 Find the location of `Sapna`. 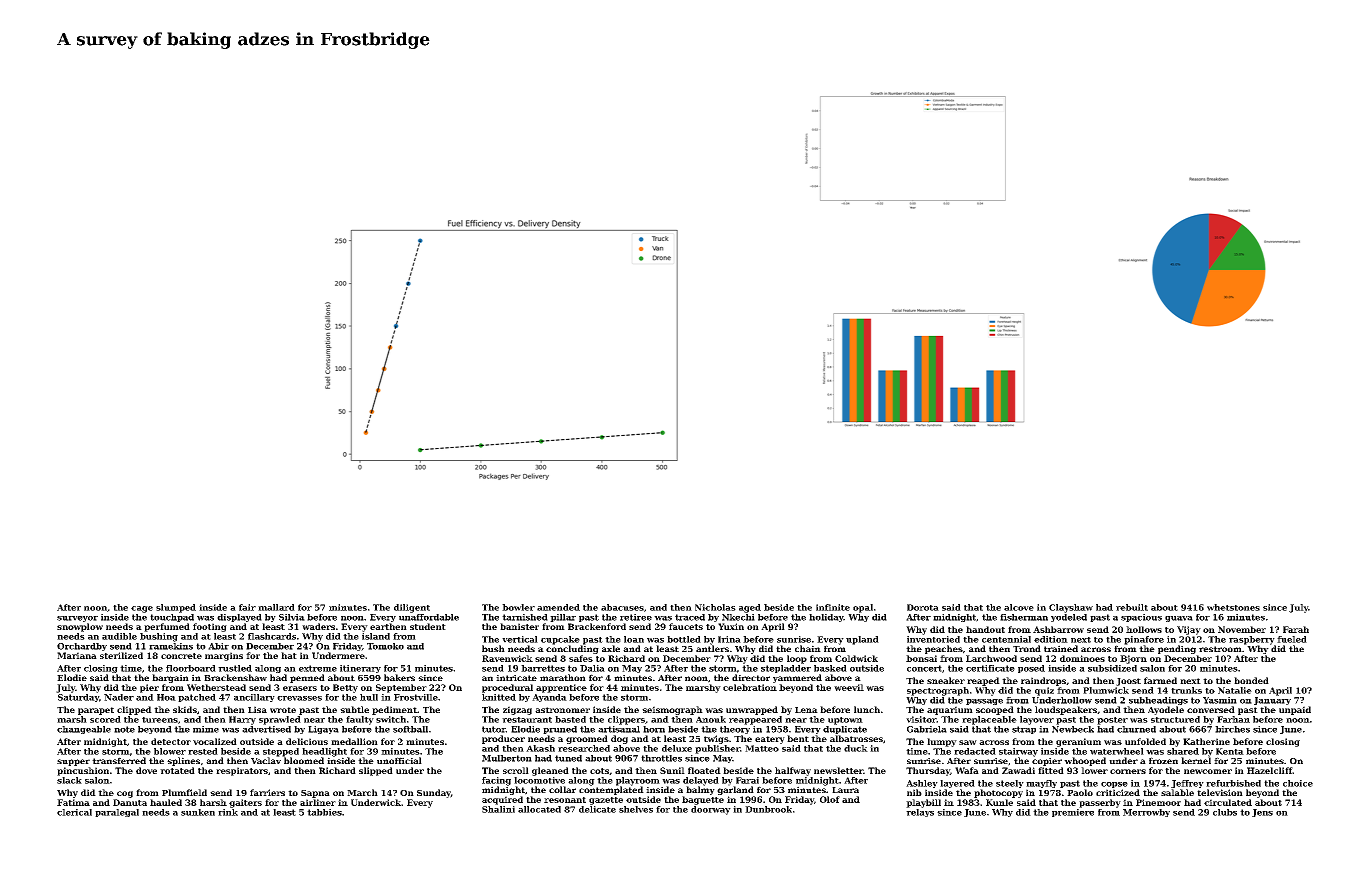

Sapna is located at coordinates (315, 794).
